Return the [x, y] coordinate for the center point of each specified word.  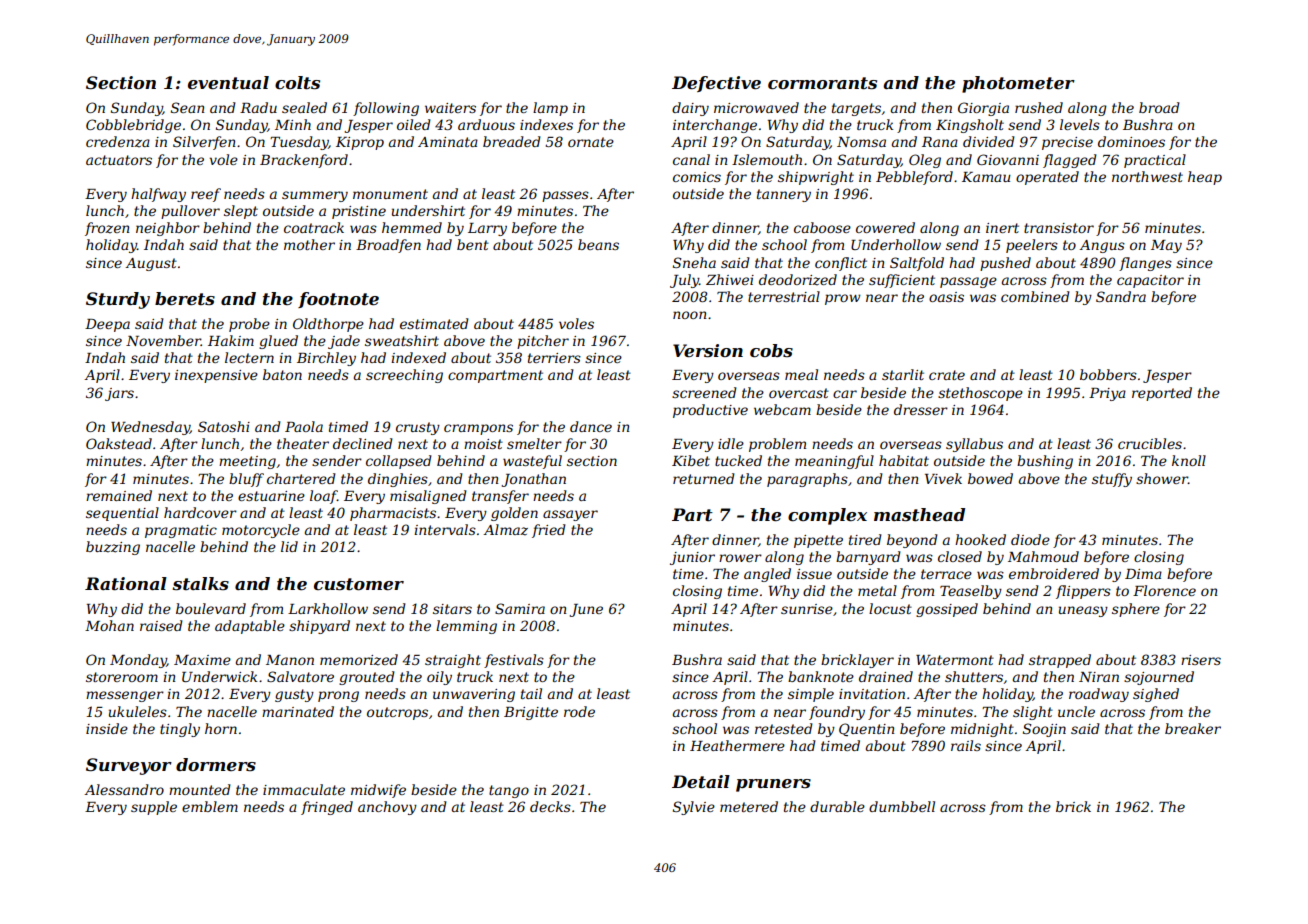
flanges [1145, 264]
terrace [946, 574]
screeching [404, 376]
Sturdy [118, 300]
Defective [716, 84]
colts [297, 82]
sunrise [807, 609]
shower [1162, 478]
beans [598, 244]
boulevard [211, 608]
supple [154, 808]
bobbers [1108, 374]
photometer [1018, 84]
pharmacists [393, 514]
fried [549, 531]
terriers [554, 358]
